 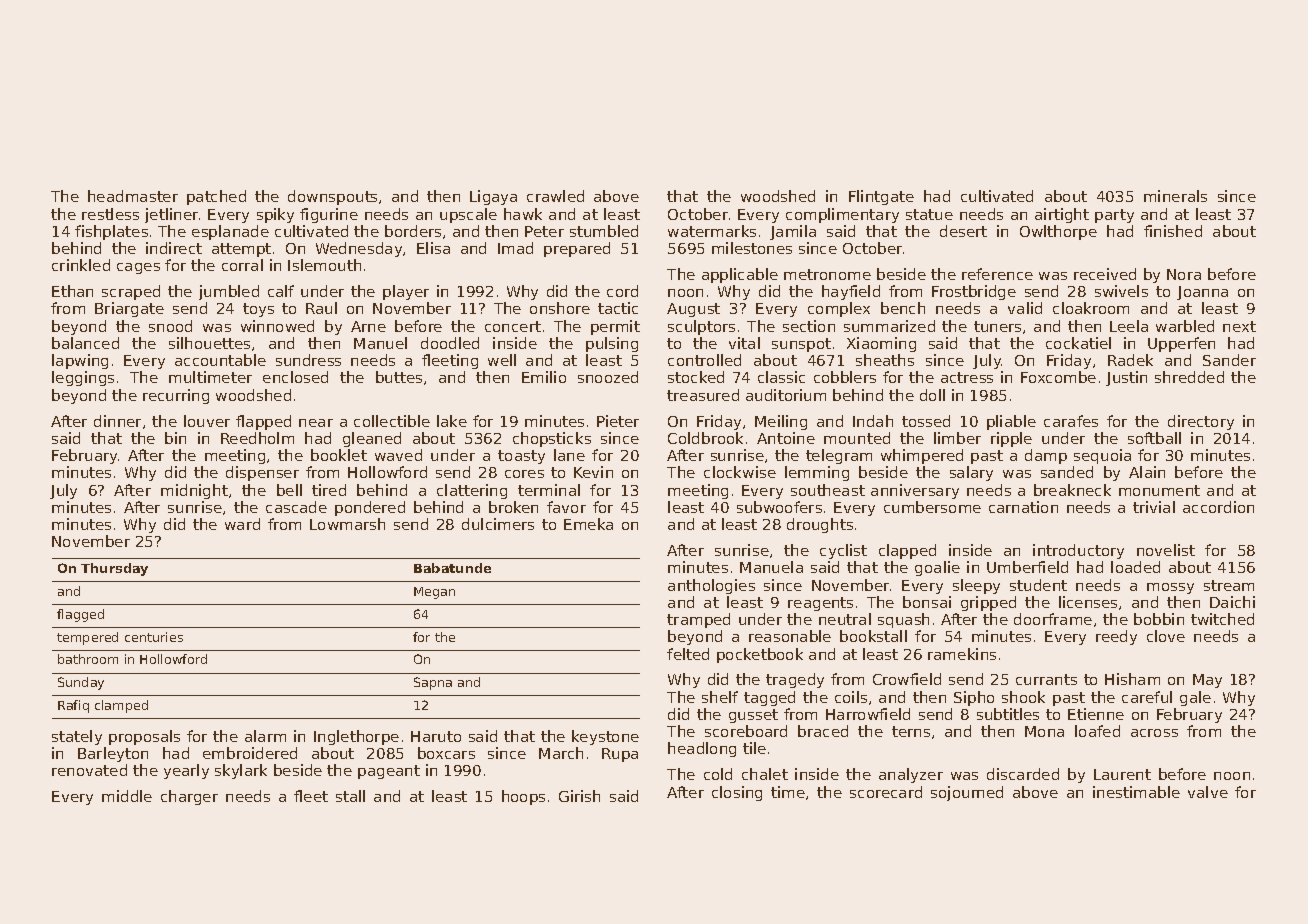 I want to click on Reedholm, so click(x=257, y=438).
